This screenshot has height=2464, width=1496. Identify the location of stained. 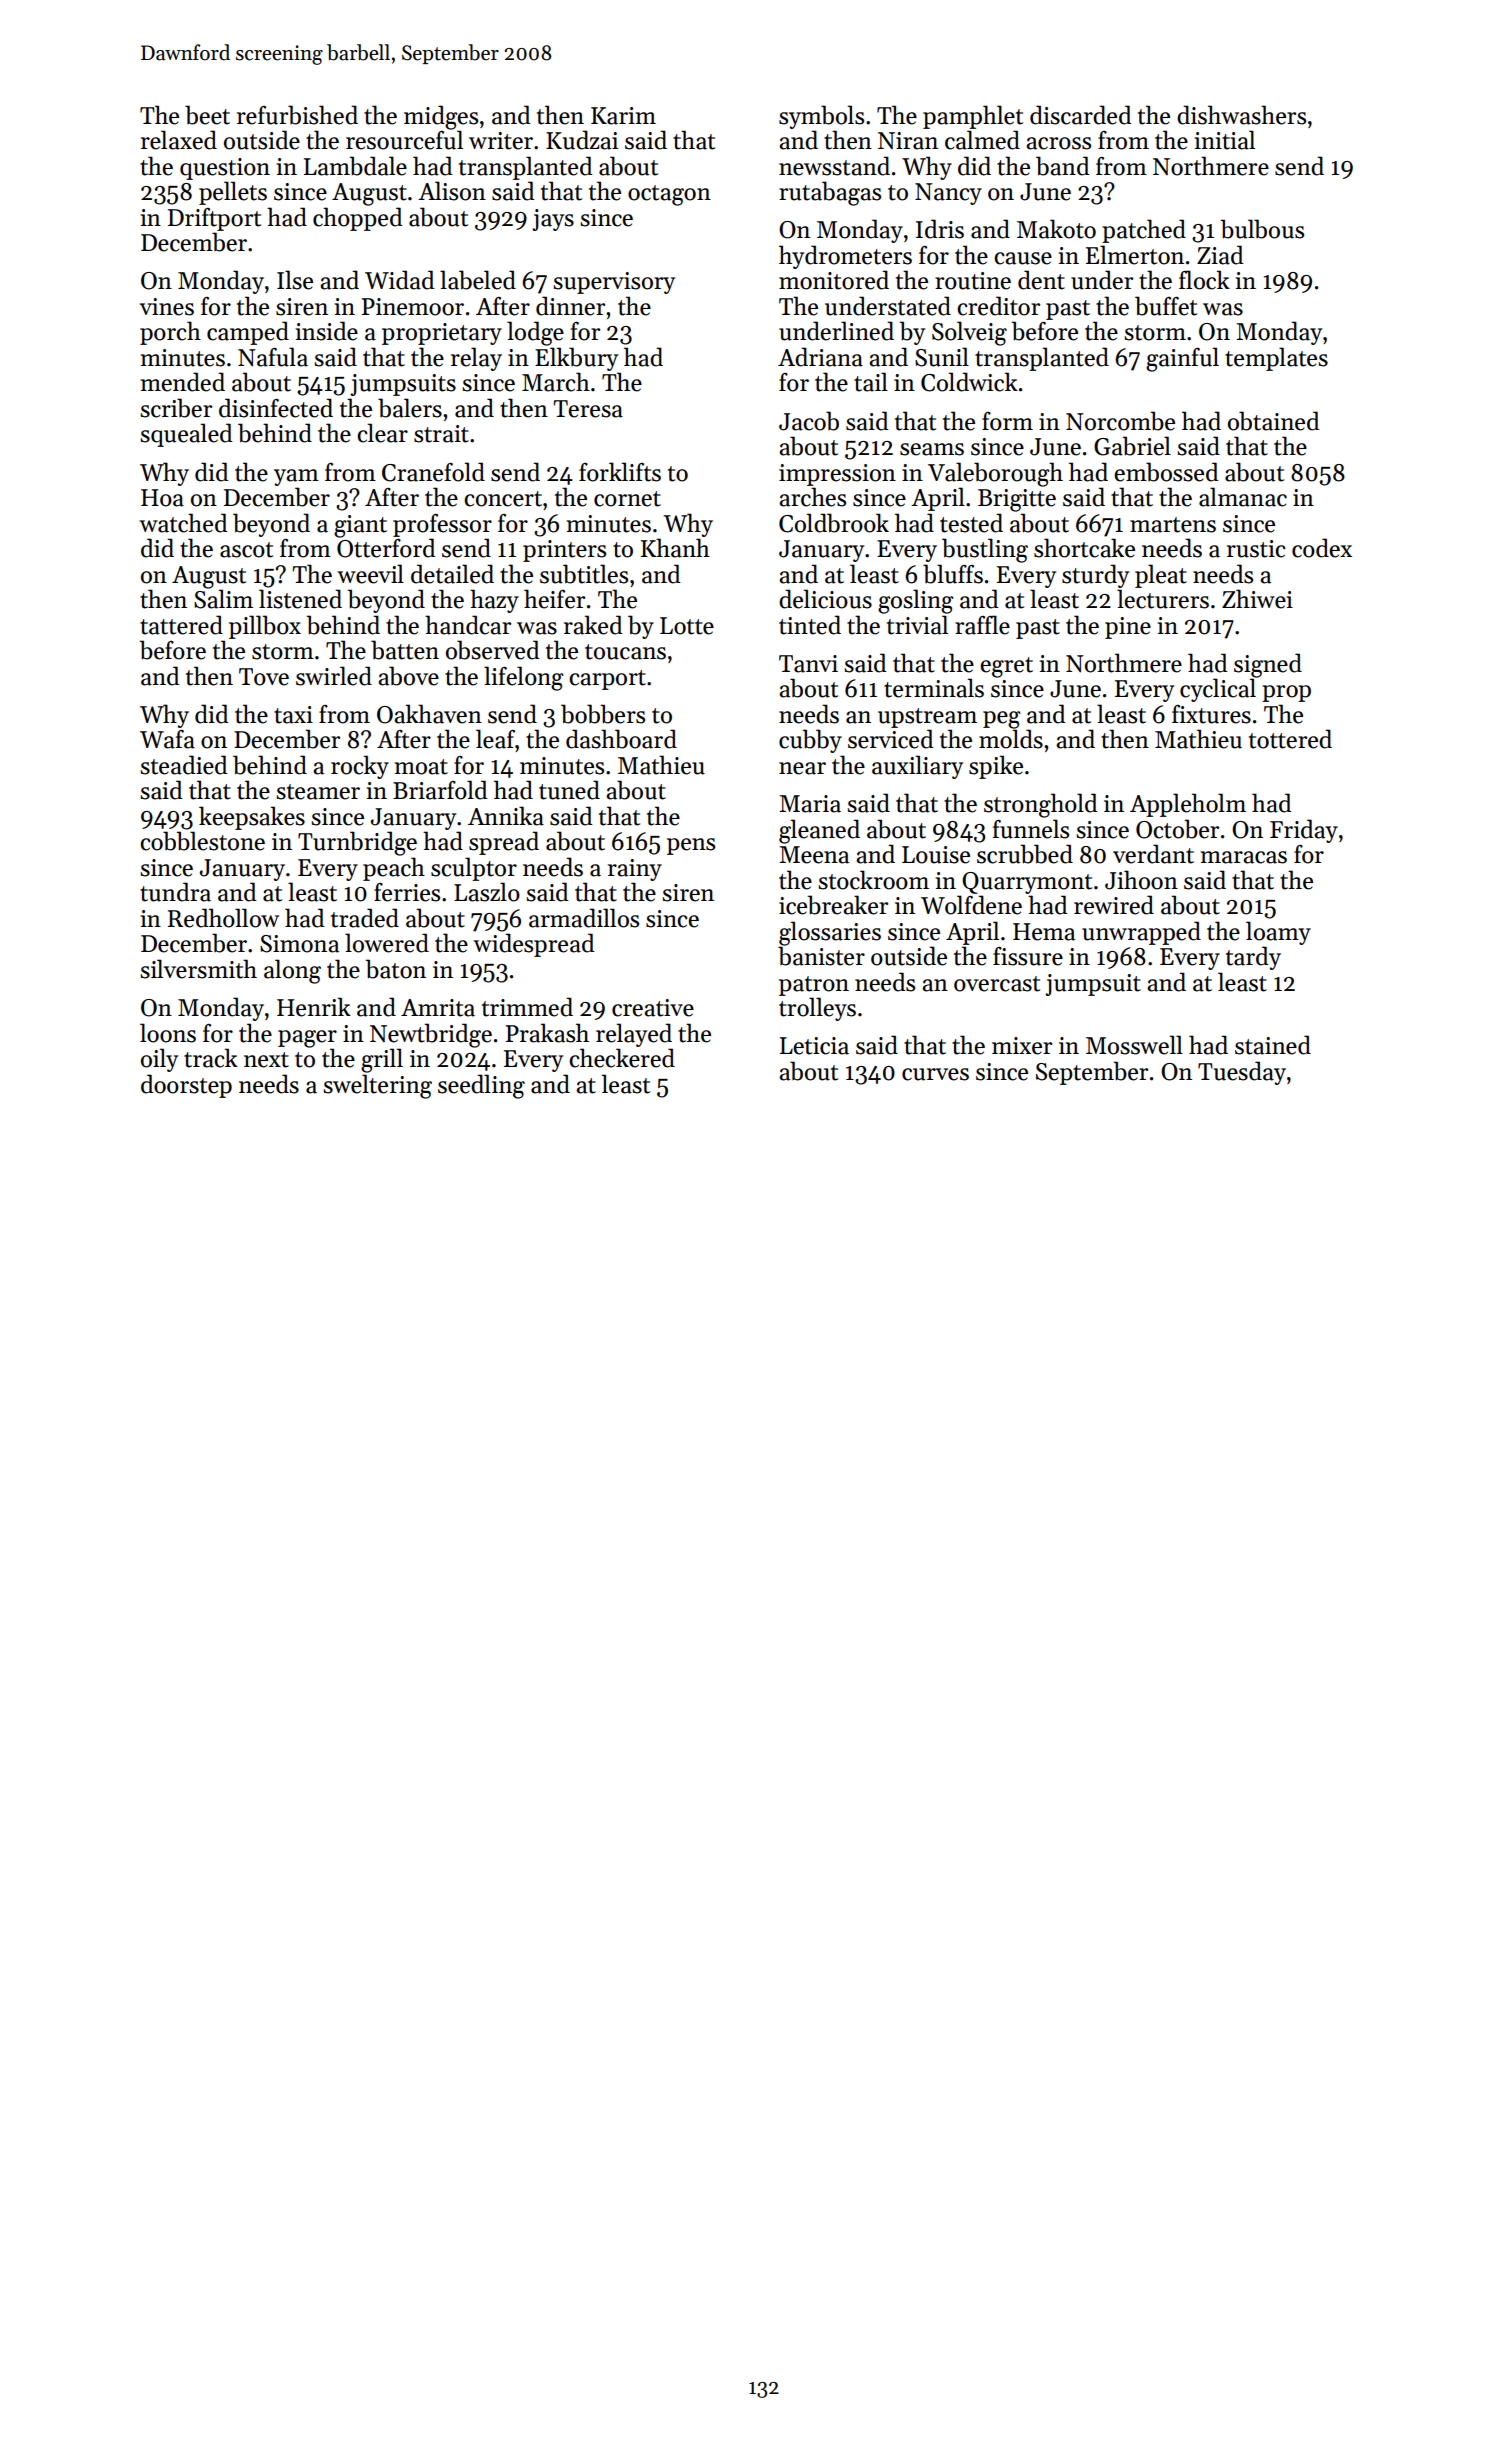
(1273, 1045).
